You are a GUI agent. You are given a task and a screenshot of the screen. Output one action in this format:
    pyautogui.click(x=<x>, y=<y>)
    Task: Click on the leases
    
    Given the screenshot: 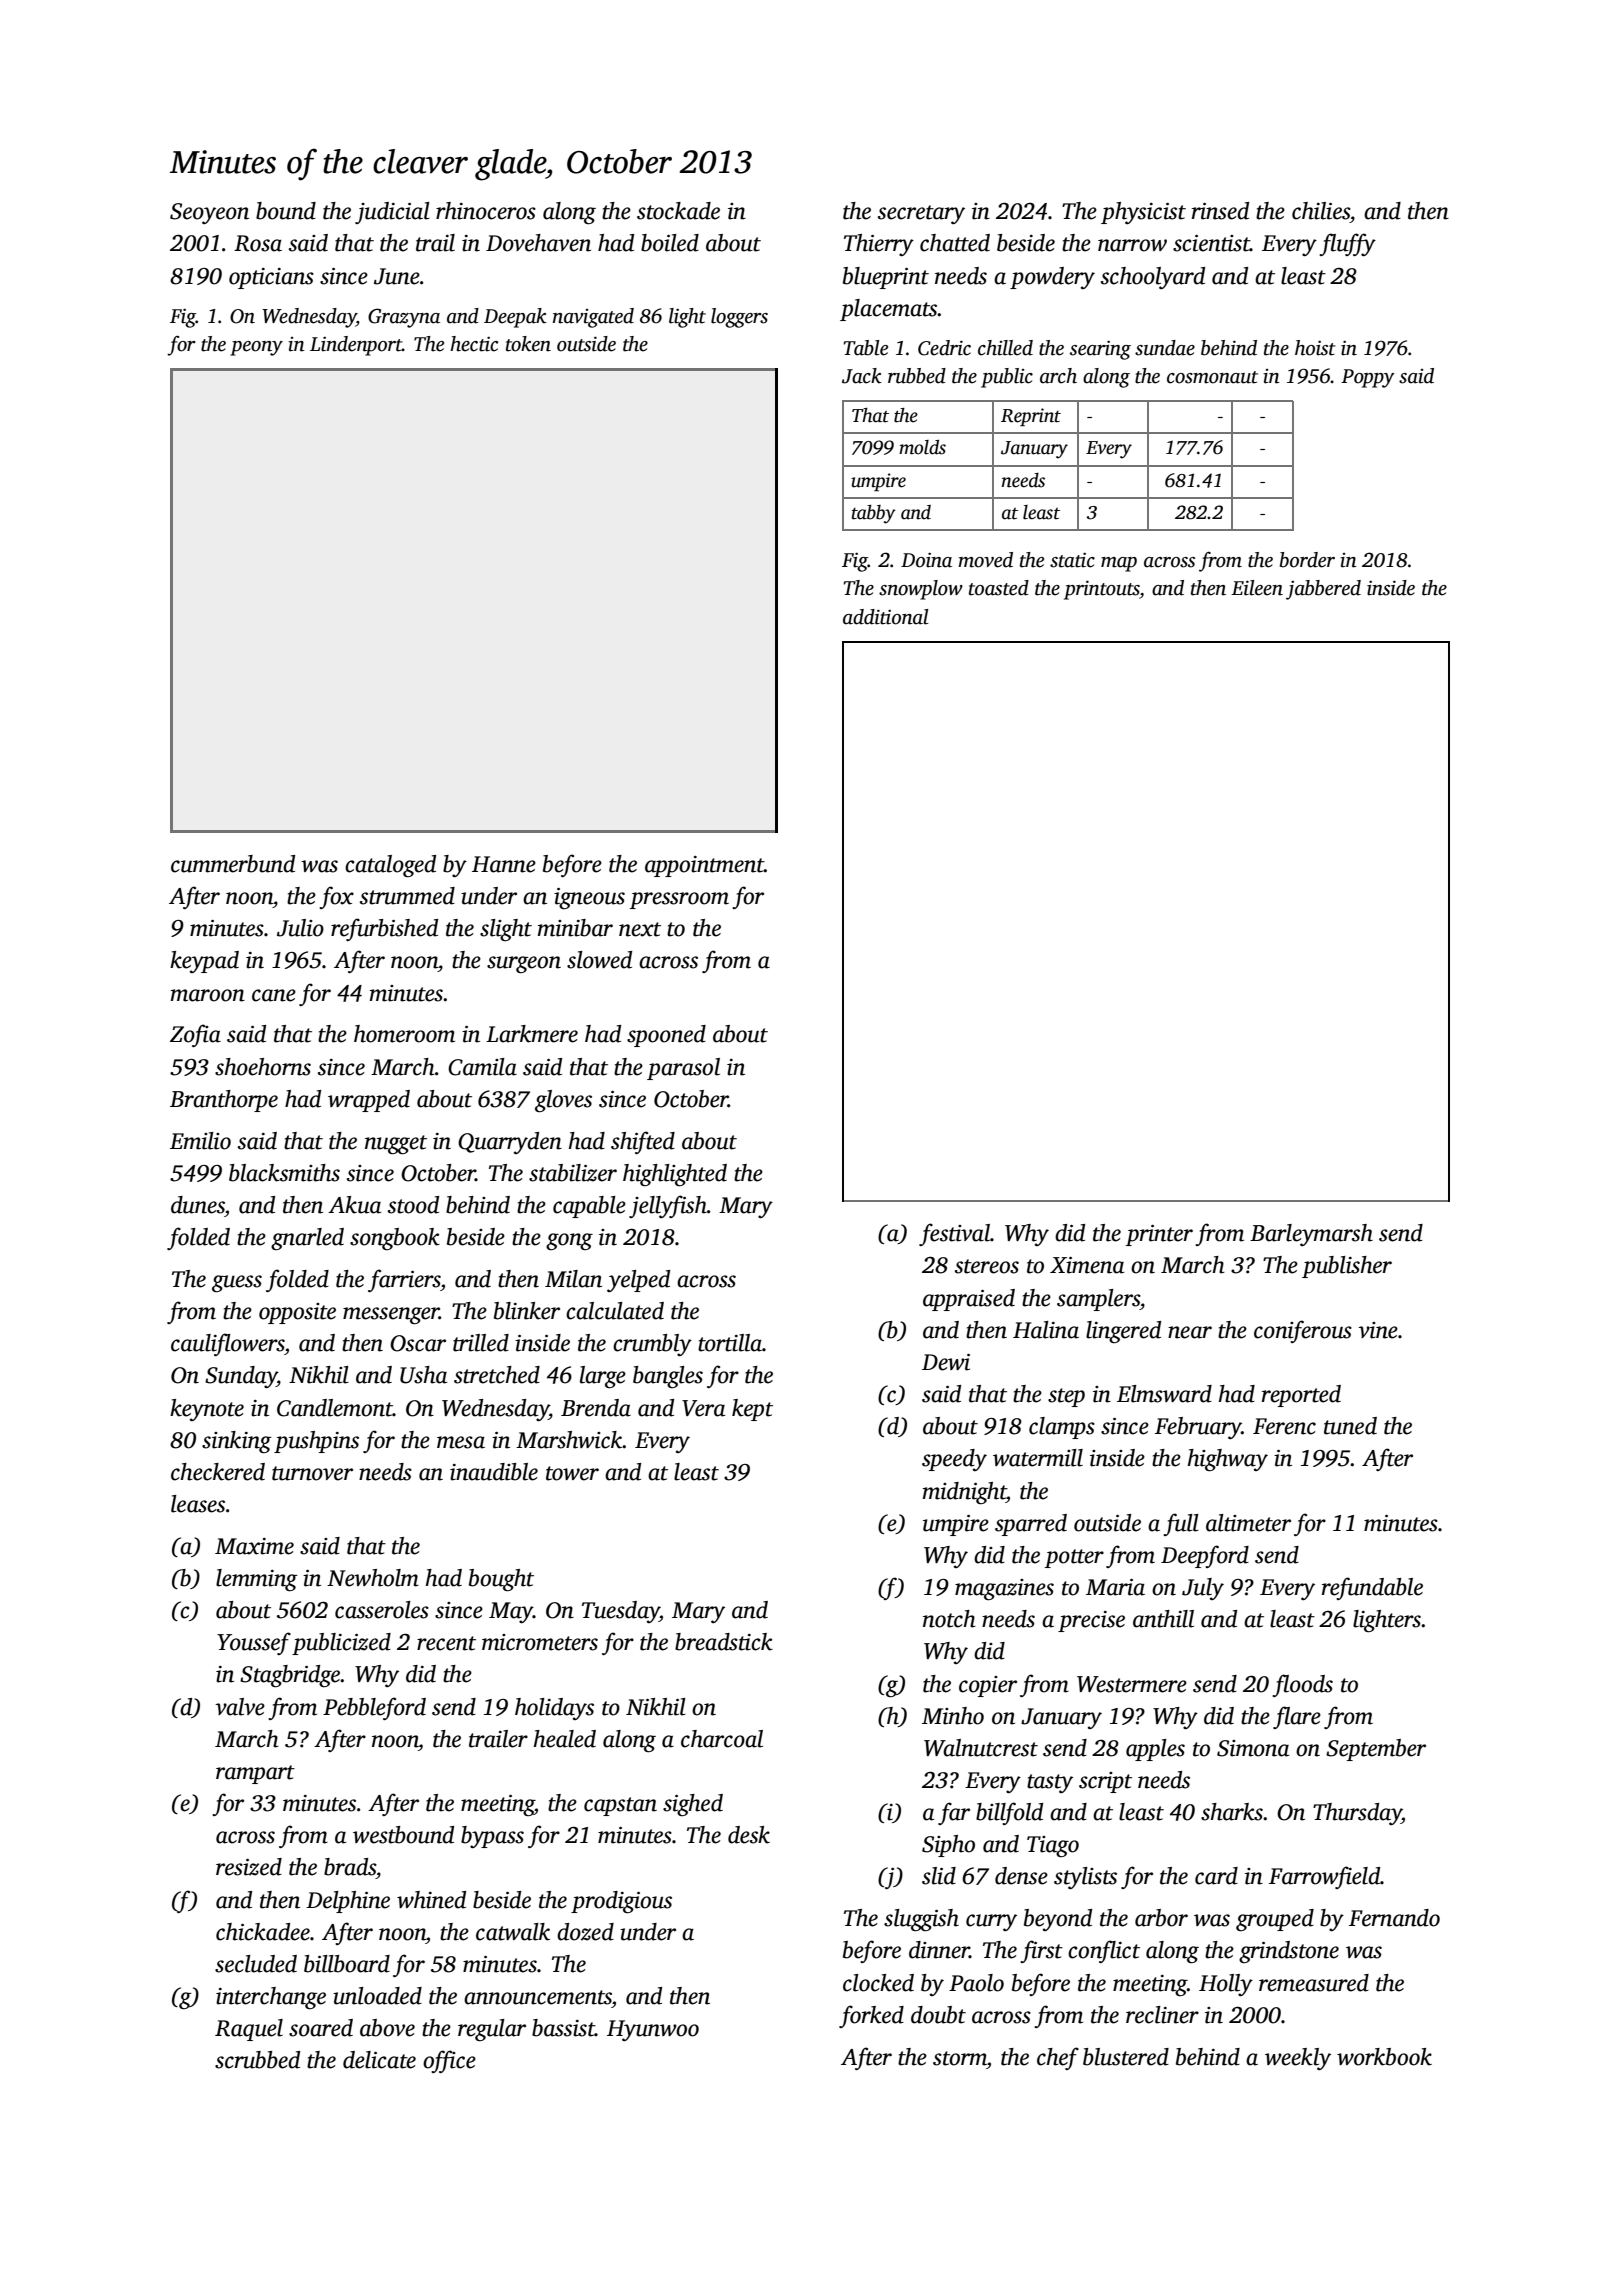 What is the action you would take?
    pyautogui.click(x=198, y=1504)
